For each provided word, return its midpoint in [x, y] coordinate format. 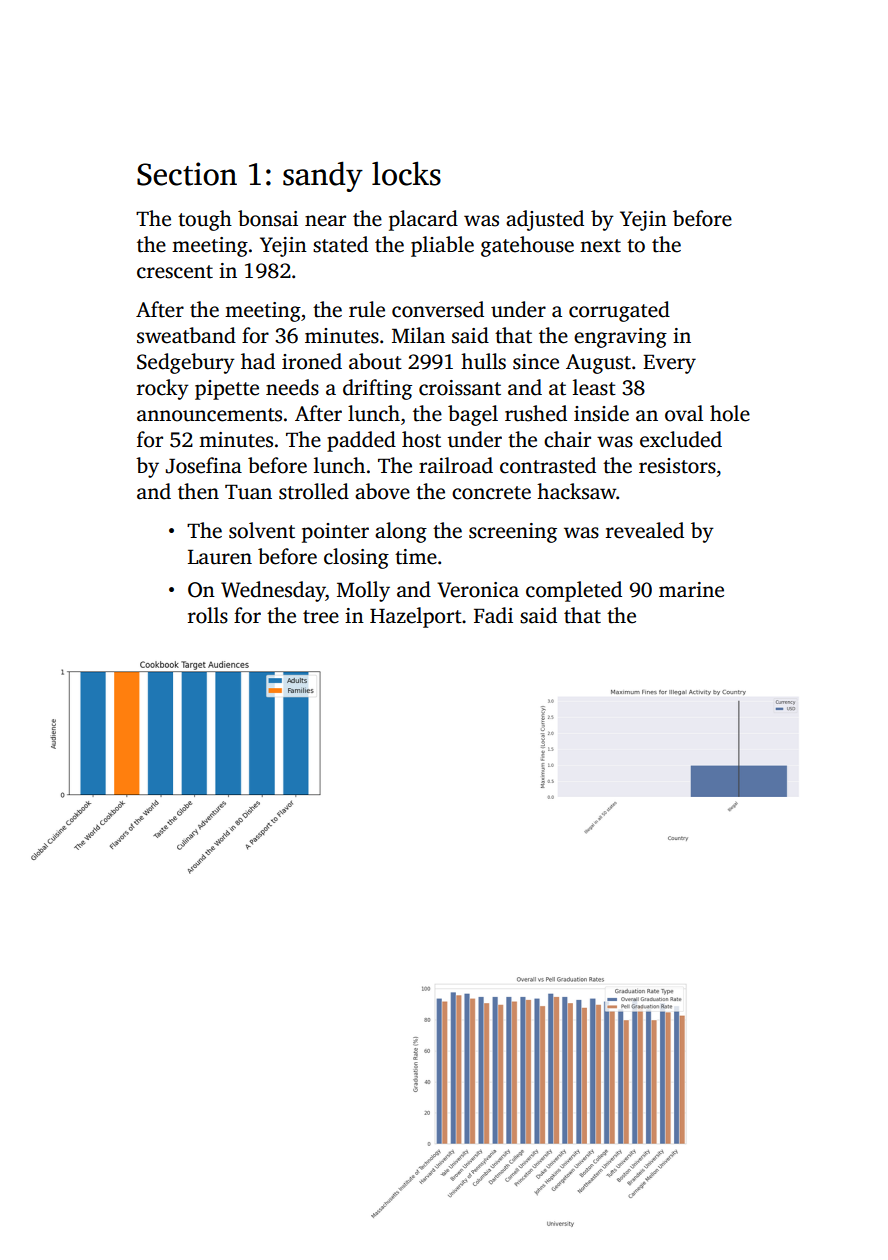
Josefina [204, 465]
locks [406, 173]
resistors [677, 466]
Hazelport [416, 617]
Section [187, 174]
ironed [312, 361]
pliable [442, 246]
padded [361, 441]
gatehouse [527, 246]
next [600, 246]
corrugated [619, 311]
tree [321, 617]
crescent [175, 272]
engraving [620, 338]
